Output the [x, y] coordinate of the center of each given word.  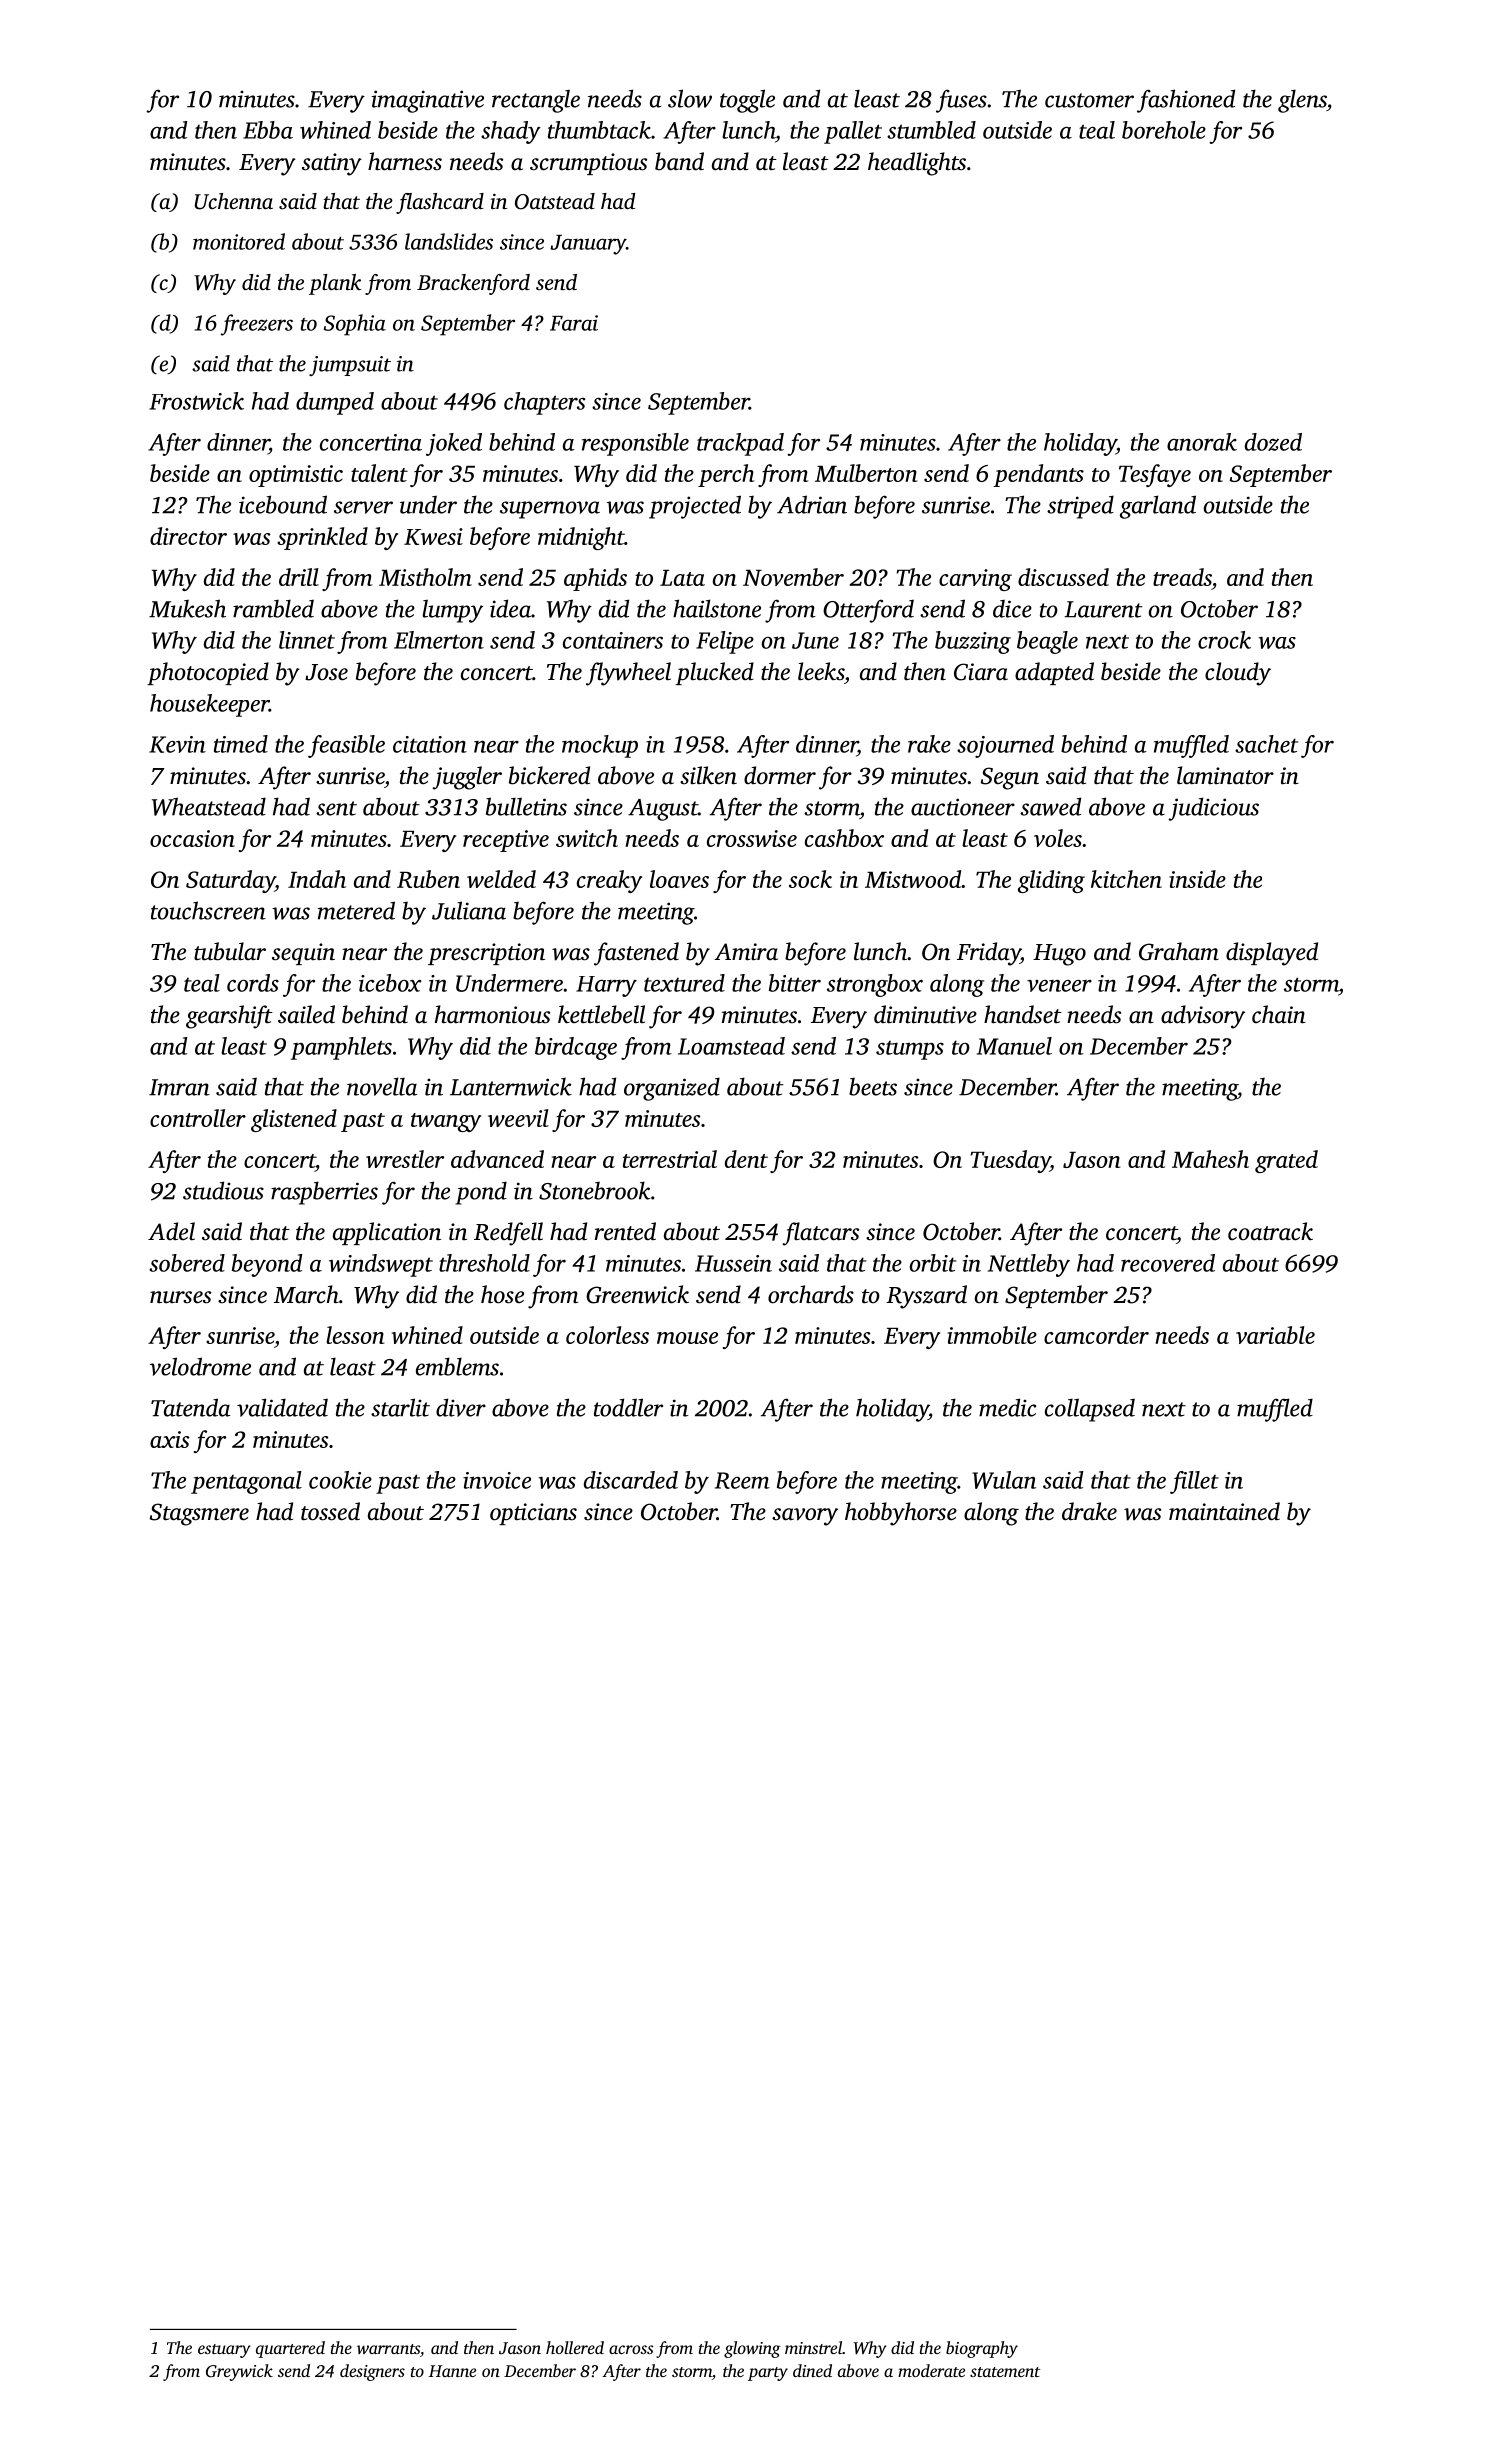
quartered [290, 2349]
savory [805, 1517]
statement [1005, 2372]
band [679, 161]
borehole [1164, 130]
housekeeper [209, 705]
